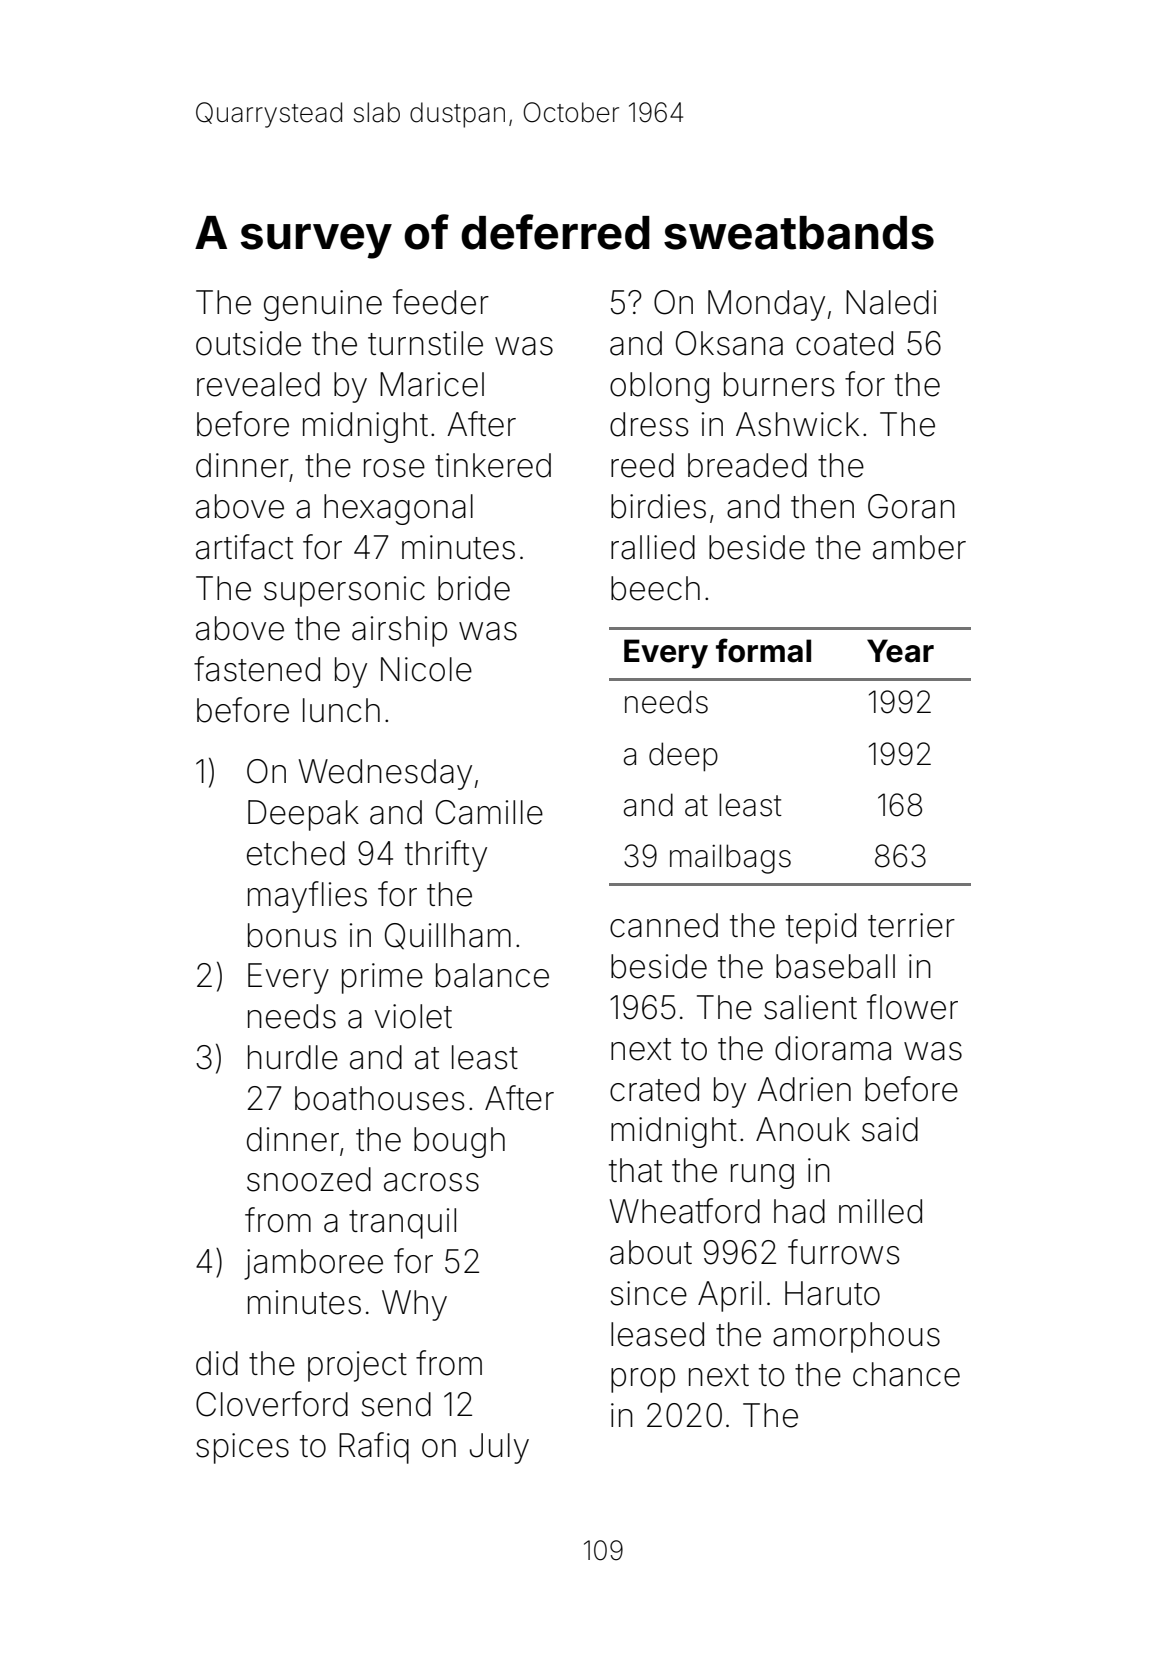 The image size is (1165, 1654). I want to click on Wednesday, so click(385, 774).
